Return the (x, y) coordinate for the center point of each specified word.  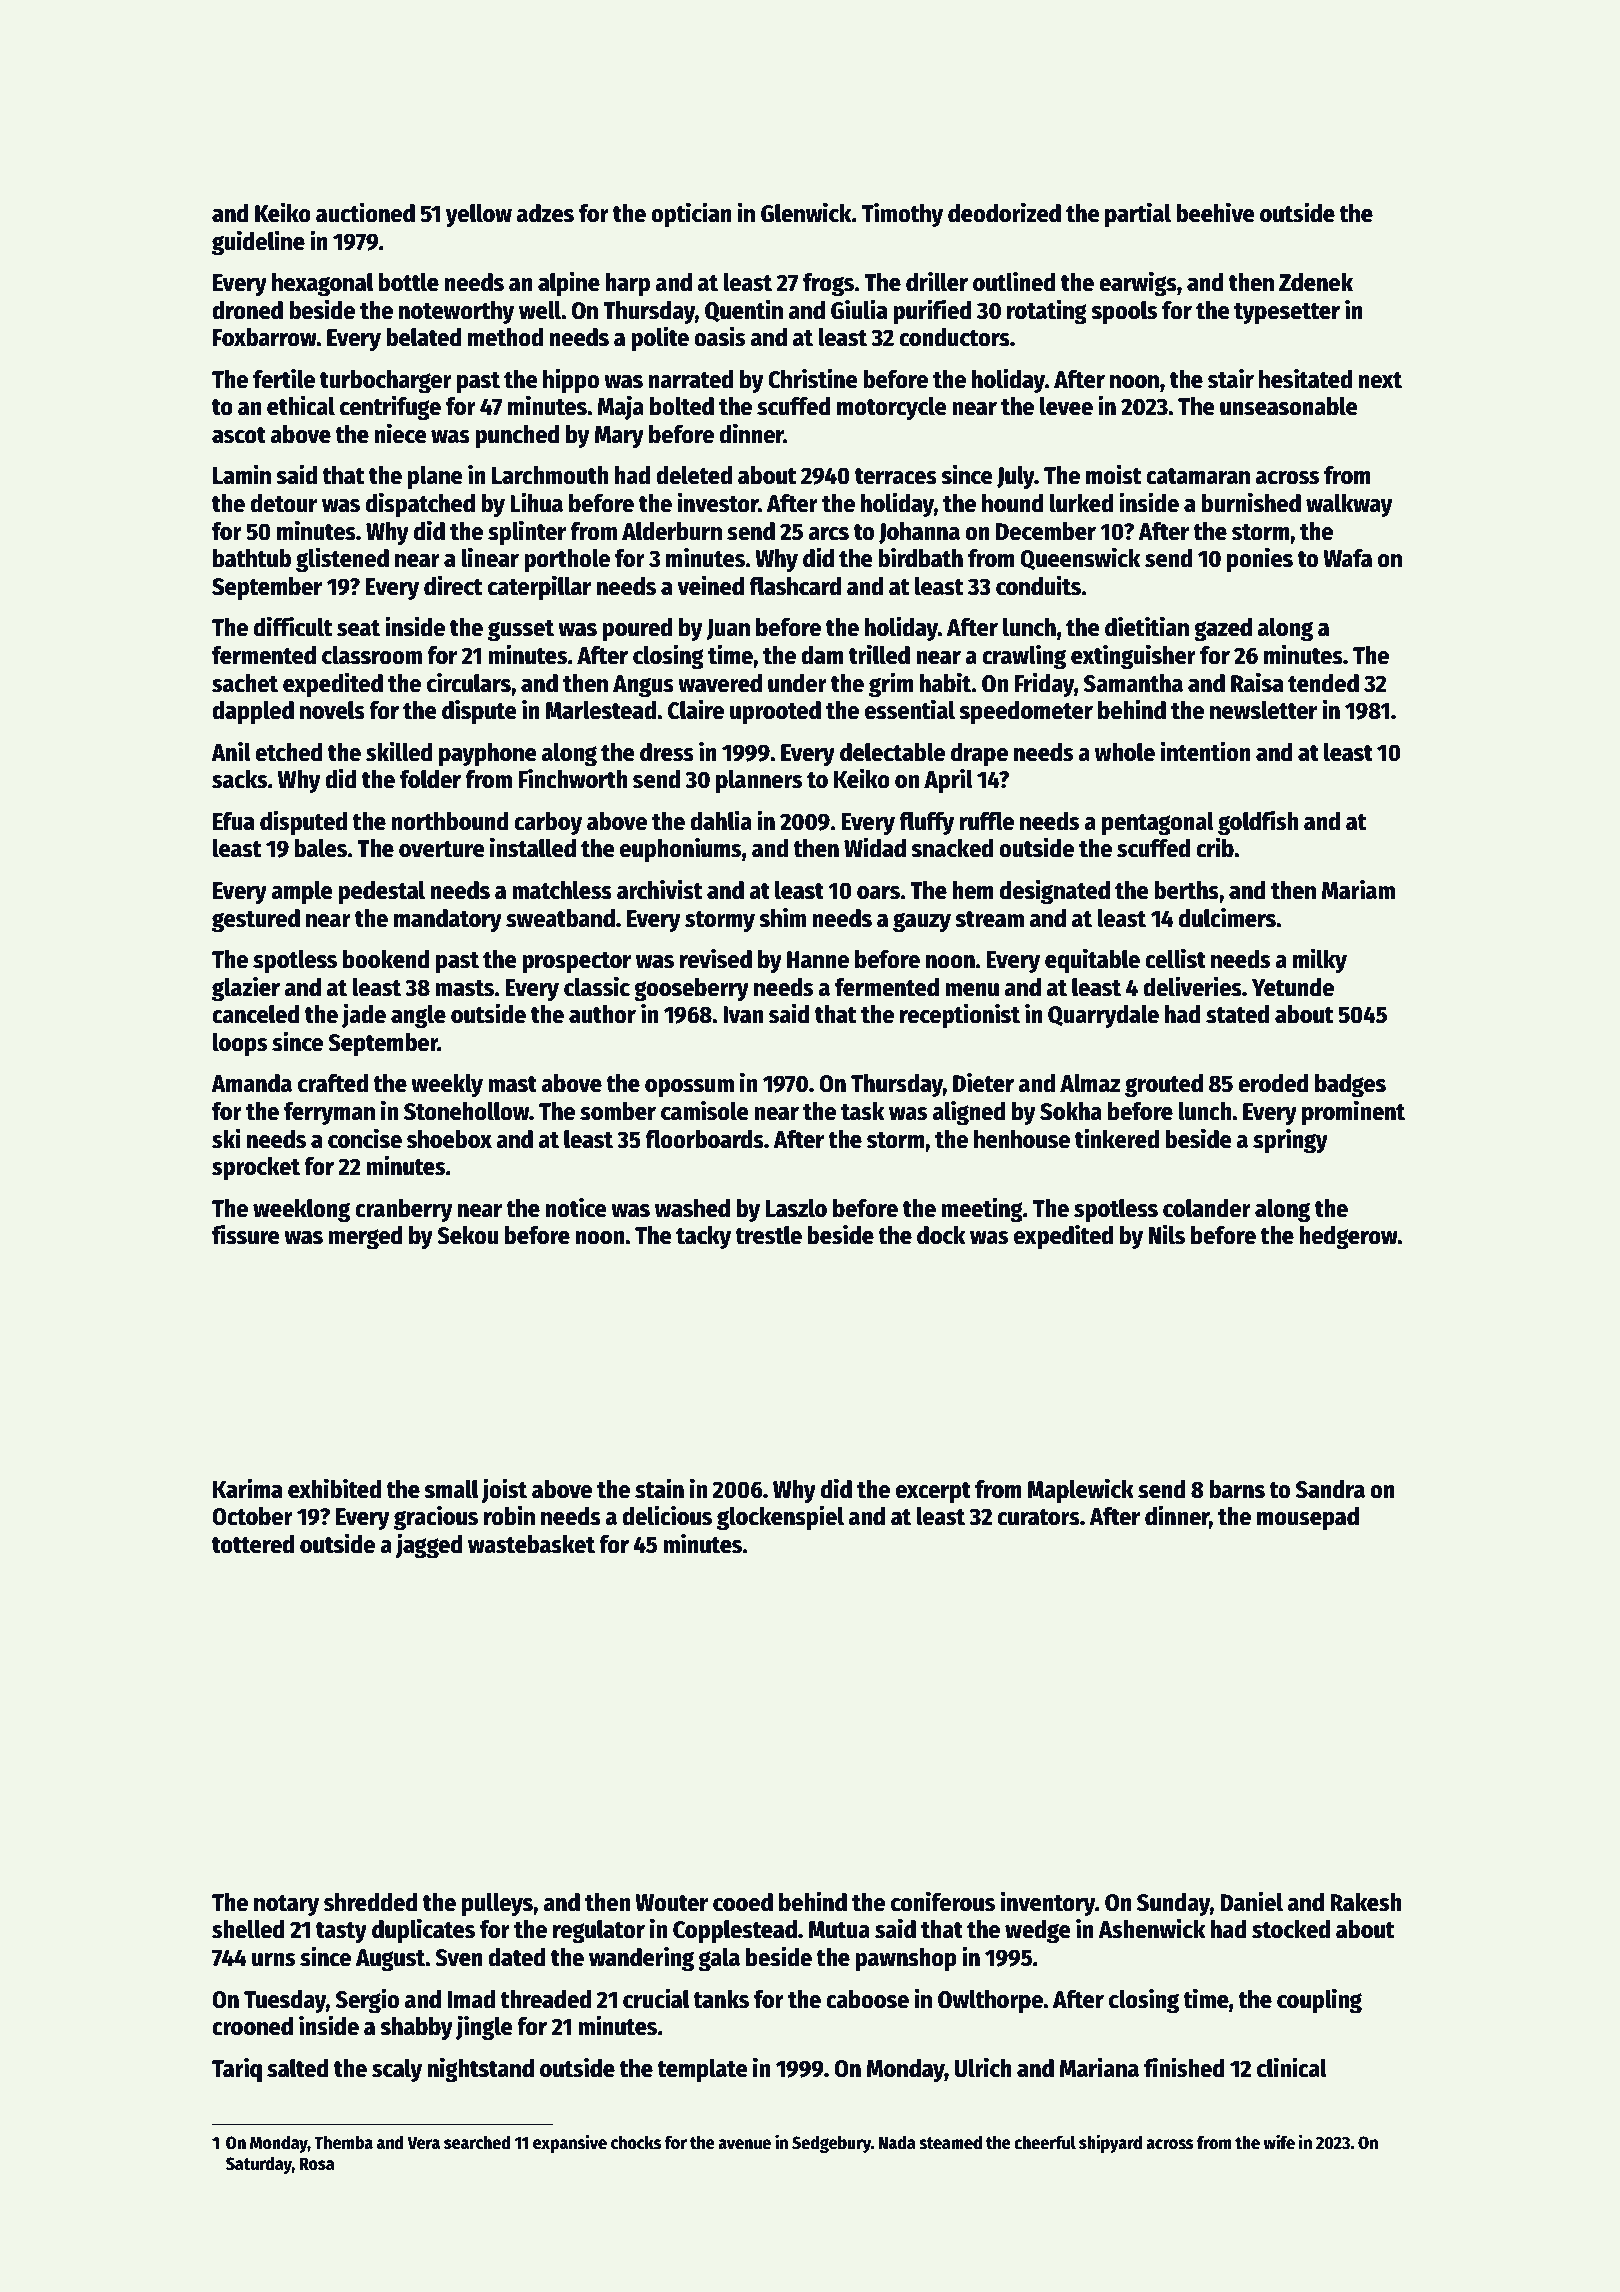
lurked (1081, 503)
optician (691, 215)
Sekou (467, 1235)
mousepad (1308, 1519)
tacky (703, 1238)
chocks (636, 2142)
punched (517, 436)
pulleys (497, 1905)
